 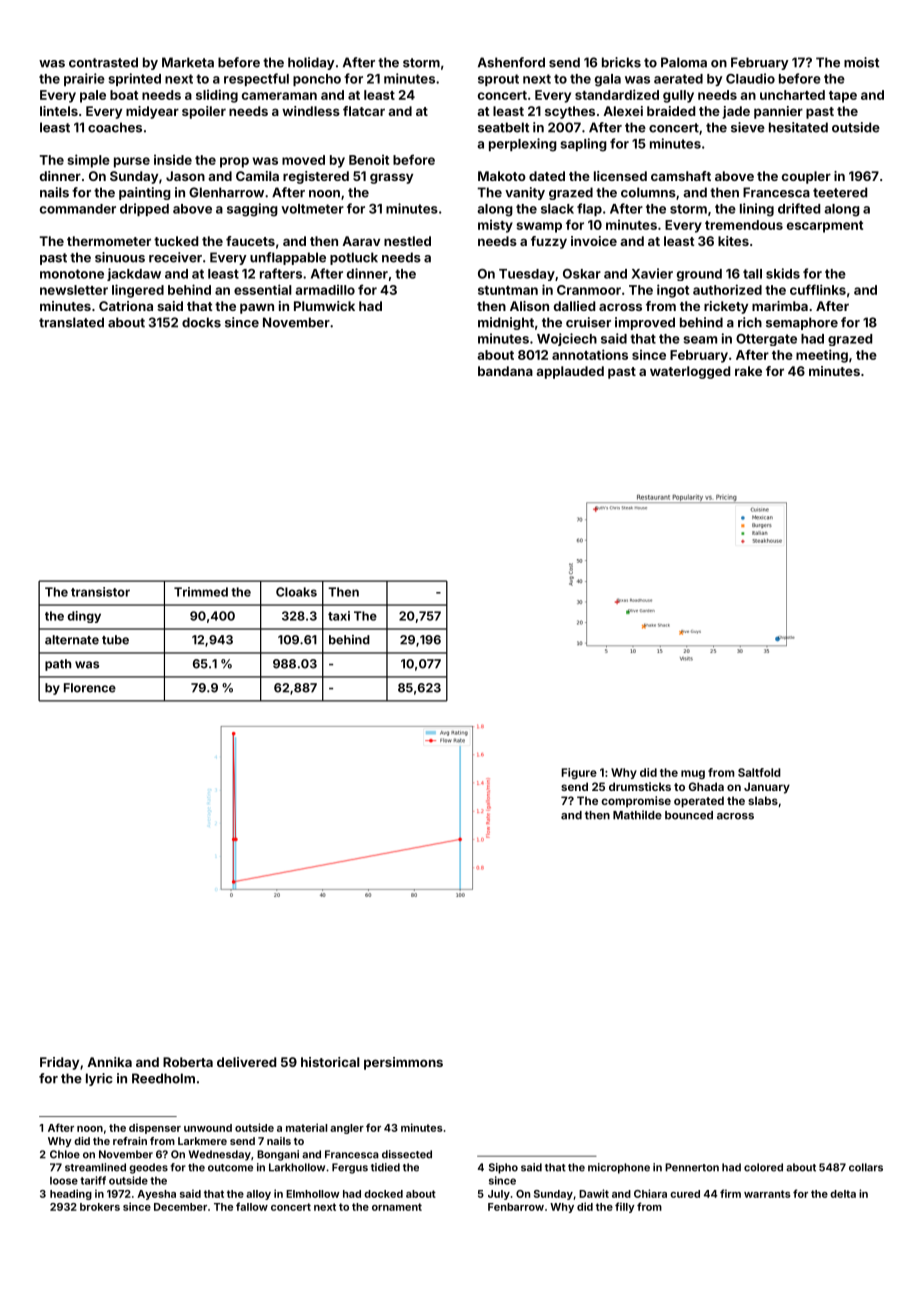 I want to click on Ashenford, so click(x=511, y=62).
